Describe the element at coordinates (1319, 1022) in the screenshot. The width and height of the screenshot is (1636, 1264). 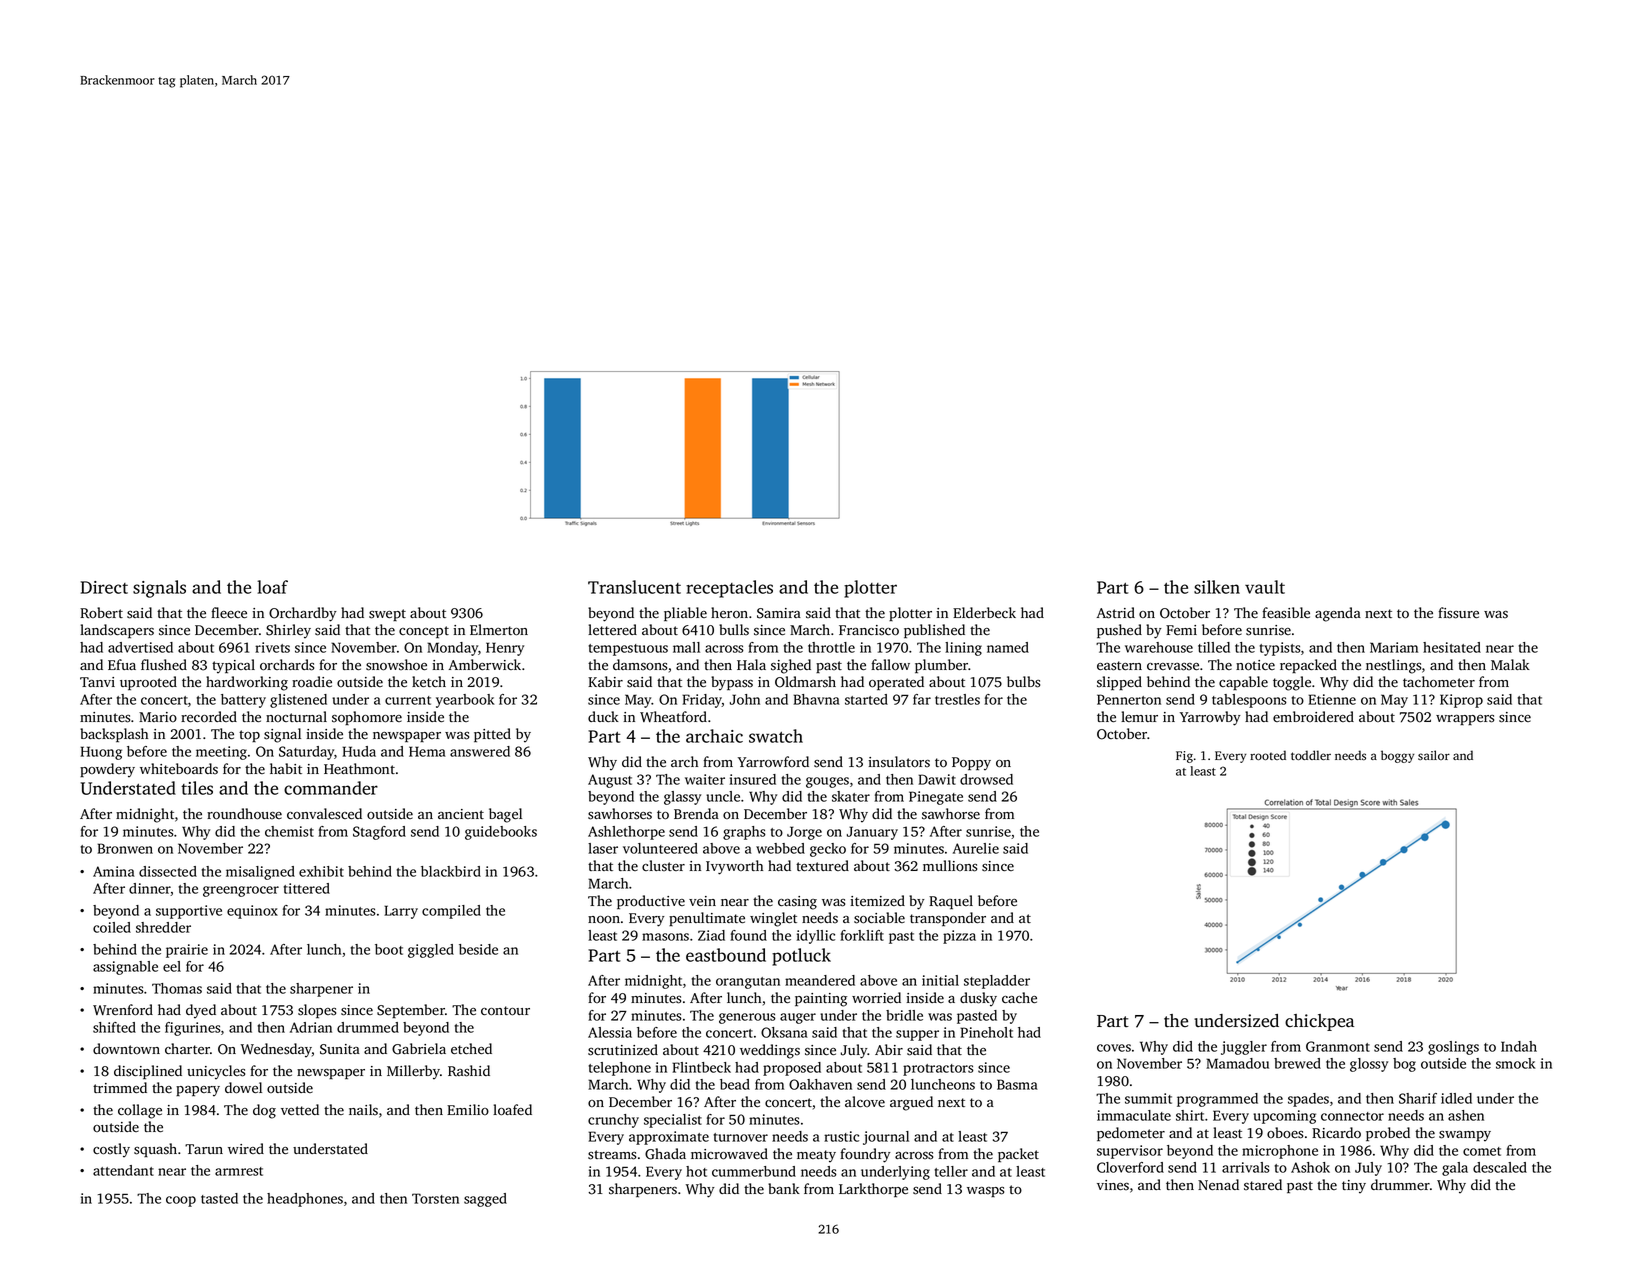
I see `chickpea` at that location.
